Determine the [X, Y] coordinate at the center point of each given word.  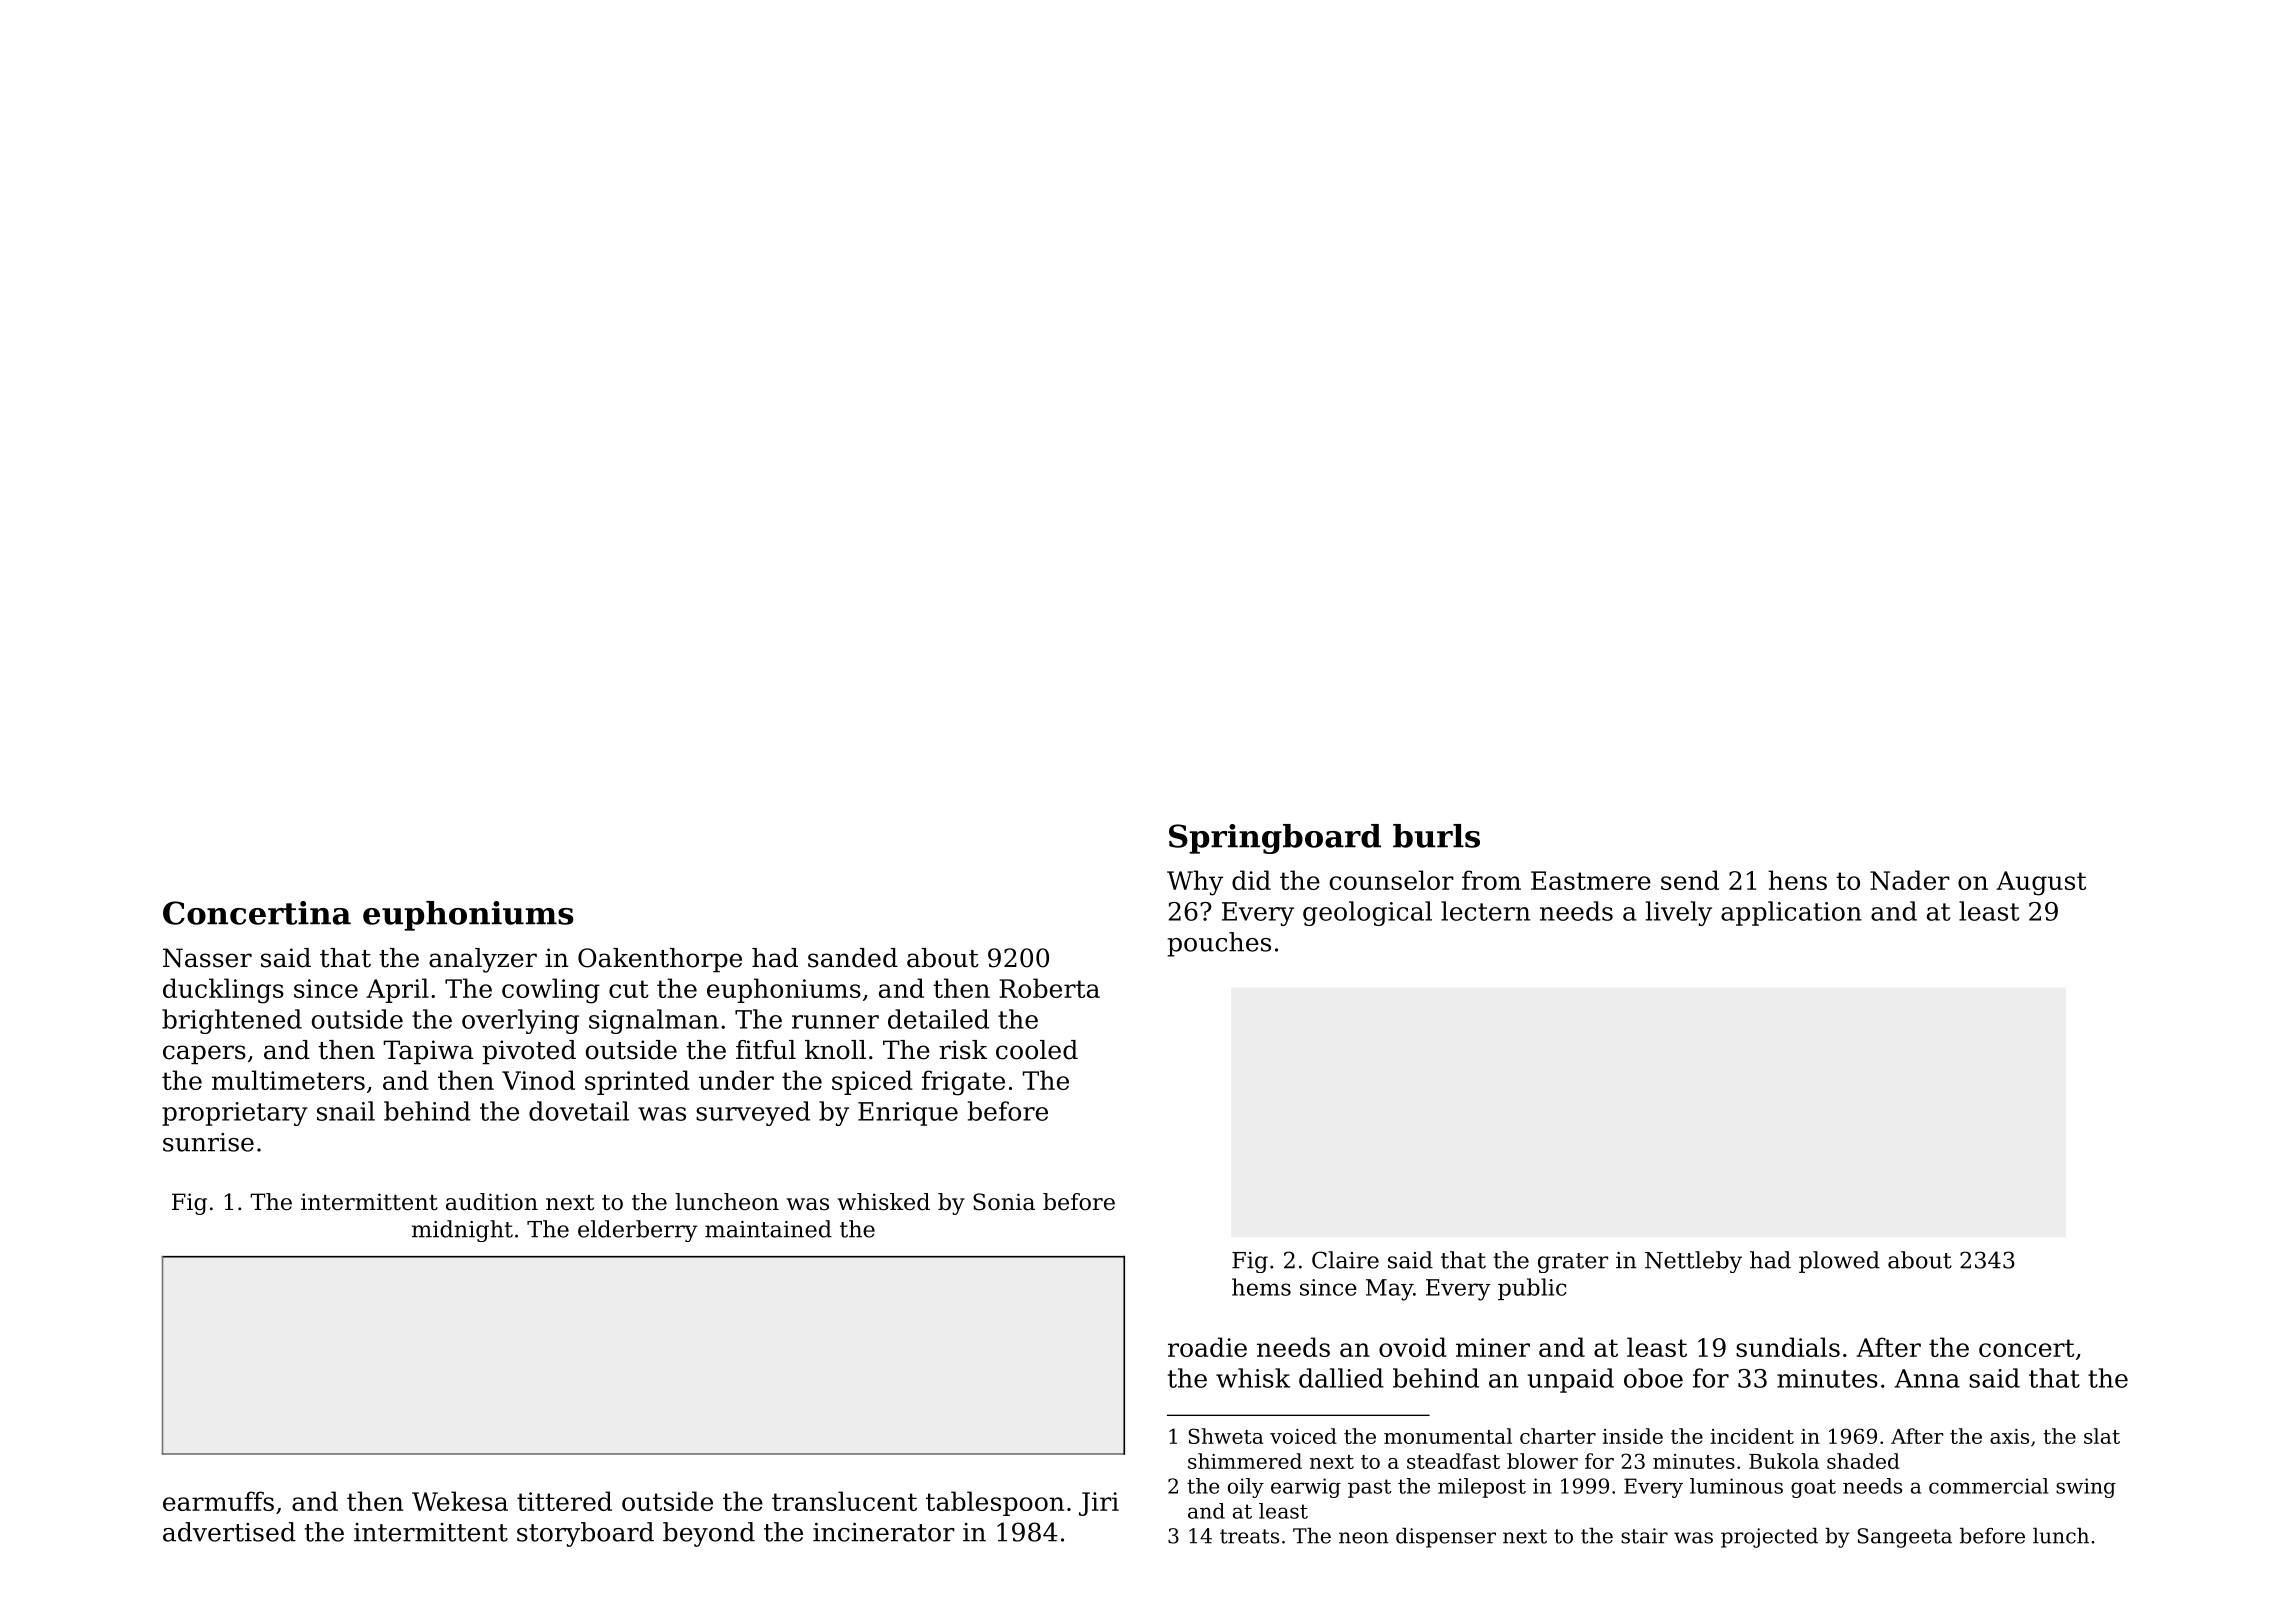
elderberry [638, 1231]
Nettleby [1693, 1262]
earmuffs [218, 1501]
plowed [1839, 1262]
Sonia [1004, 1202]
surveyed [753, 1113]
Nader [1910, 880]
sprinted [637, 1082]
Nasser [207, 958]
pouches [1219, 944]
